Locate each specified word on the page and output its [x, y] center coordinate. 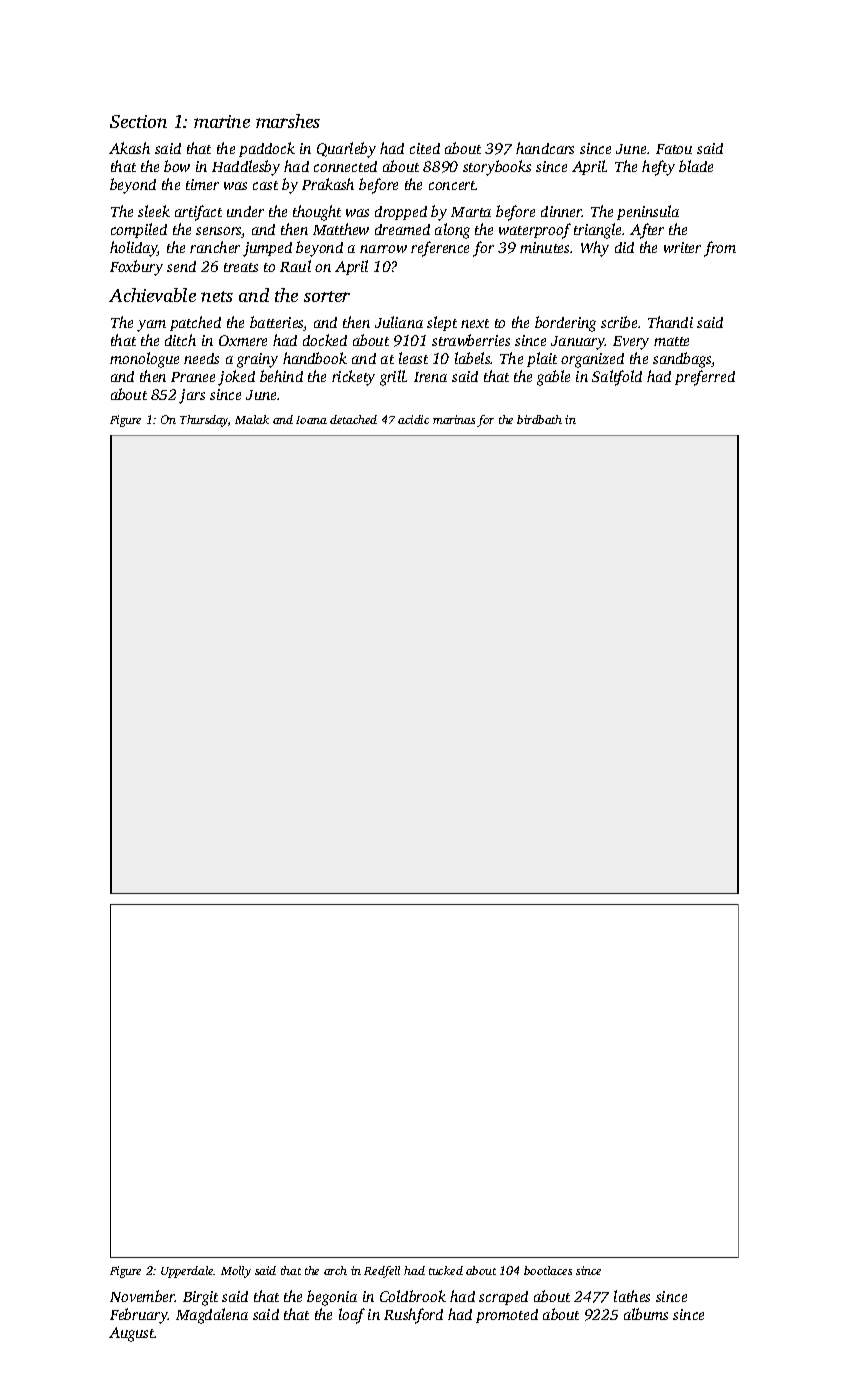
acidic [413, 419]
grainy [257, 360]
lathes [632, 1296]
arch [335, 1270]
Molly [236, 1272]
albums [646, 1314]
